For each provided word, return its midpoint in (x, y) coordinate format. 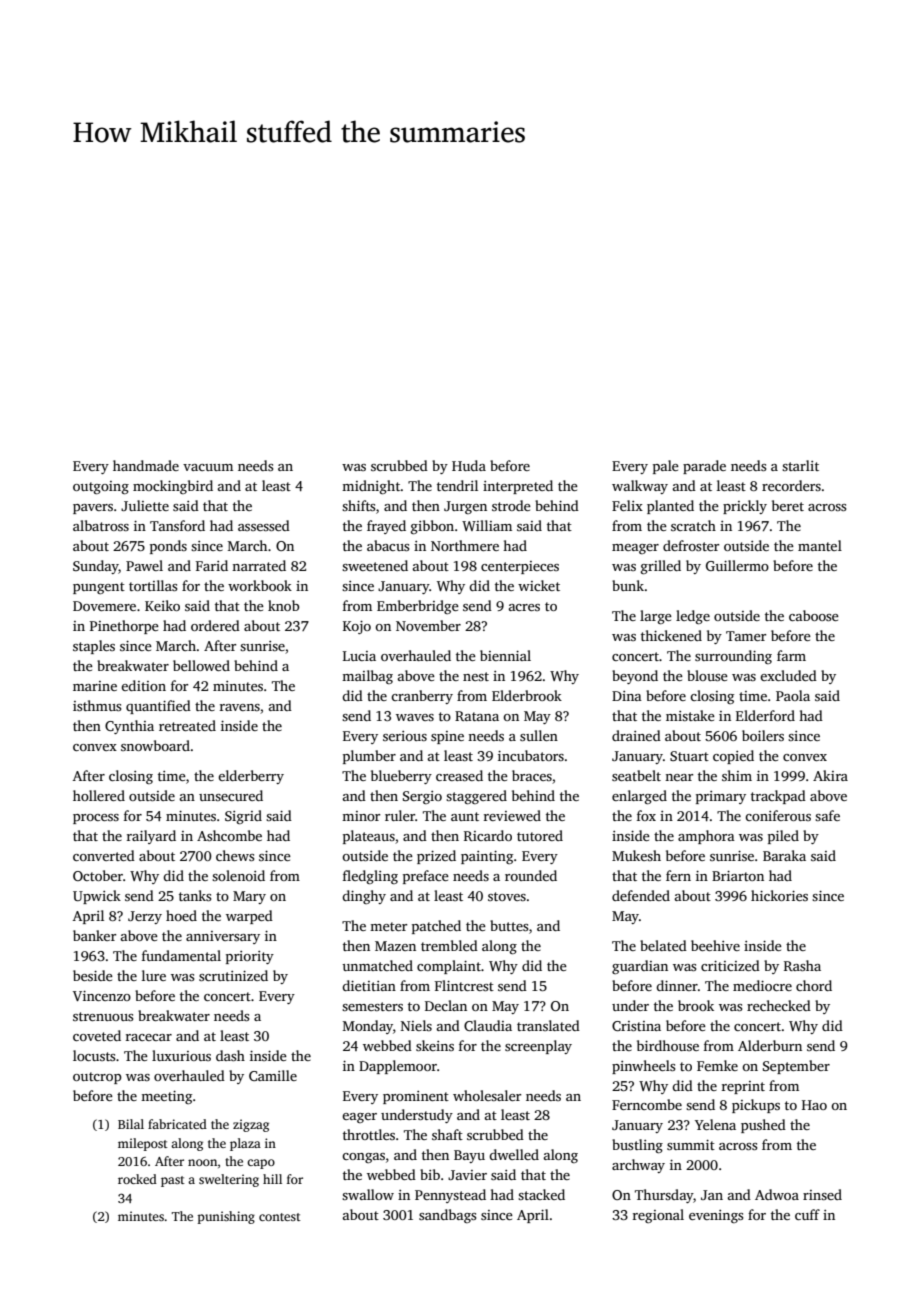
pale (666, 467)
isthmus (97, 705)
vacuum (208, 467)
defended (641, 895)
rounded (531, 875)
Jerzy (145, 917)
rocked (137, 1179)
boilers (763, 735)
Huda (469, 465)
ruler (400, 815)
